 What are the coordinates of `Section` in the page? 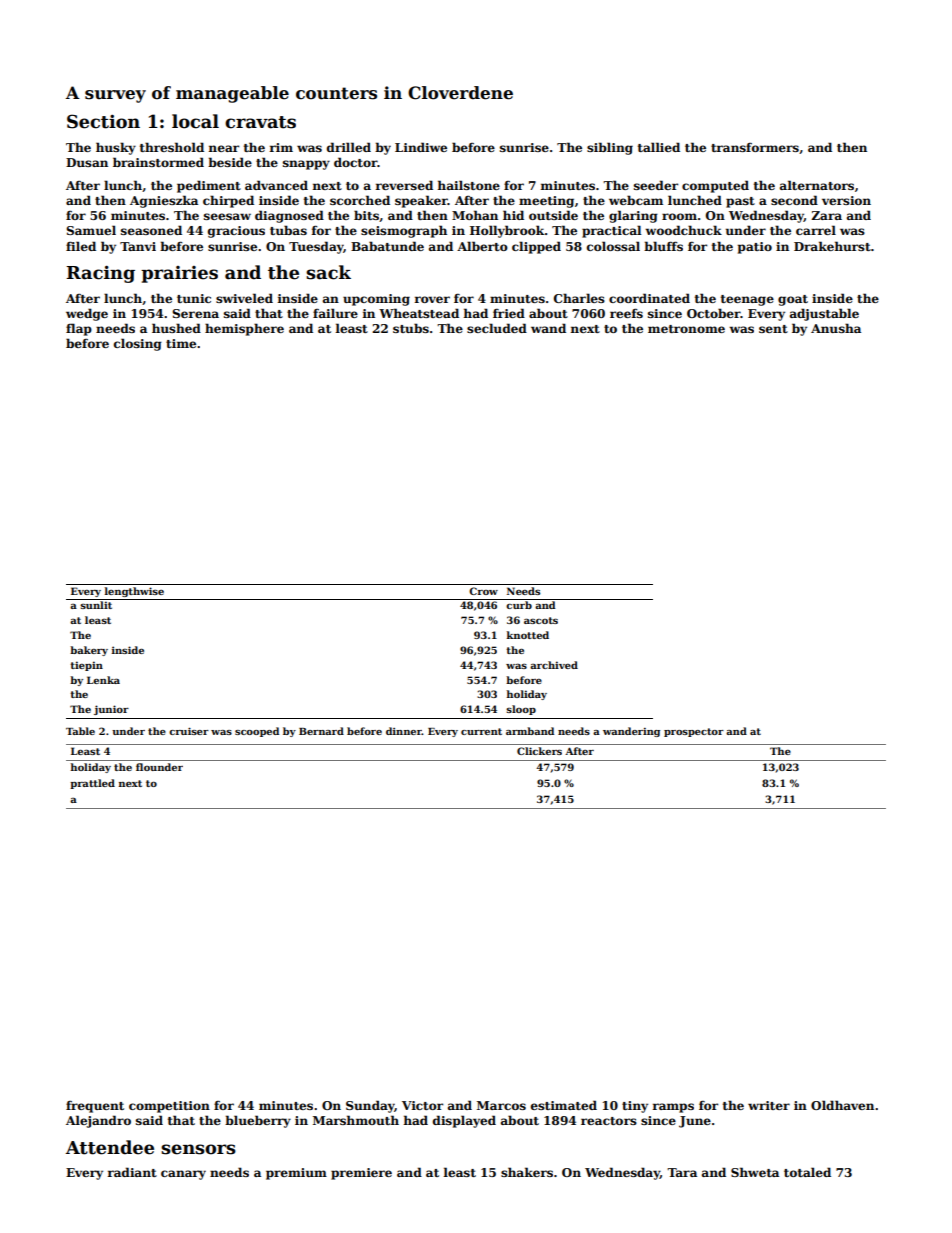 It's located at (103, 121).
